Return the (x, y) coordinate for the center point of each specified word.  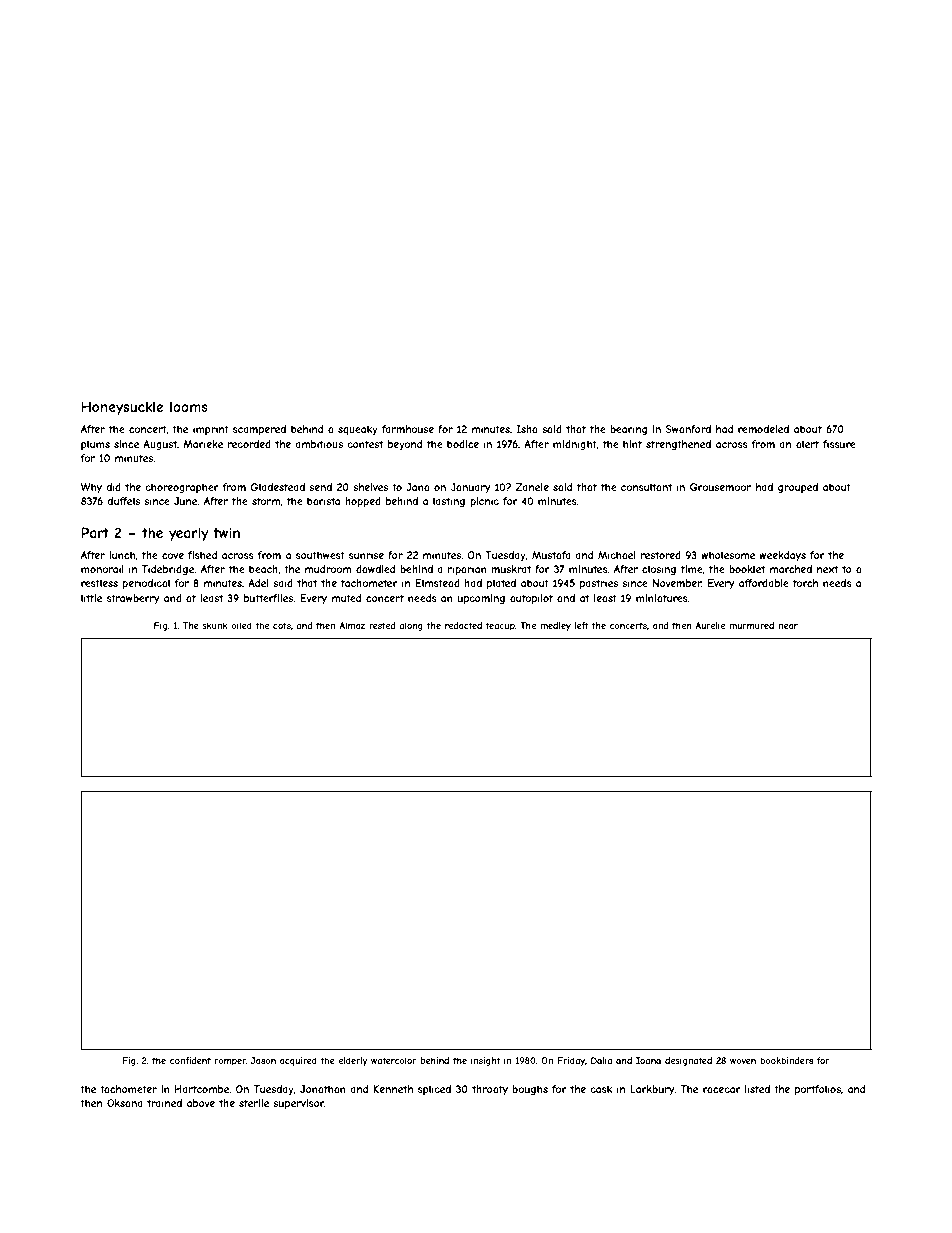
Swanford (688, 429)
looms (189, 407)
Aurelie (710, 625)
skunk (215, 625)
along (411, 626)
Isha (526, 429)
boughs (530, 1090)
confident (190, 1060)
